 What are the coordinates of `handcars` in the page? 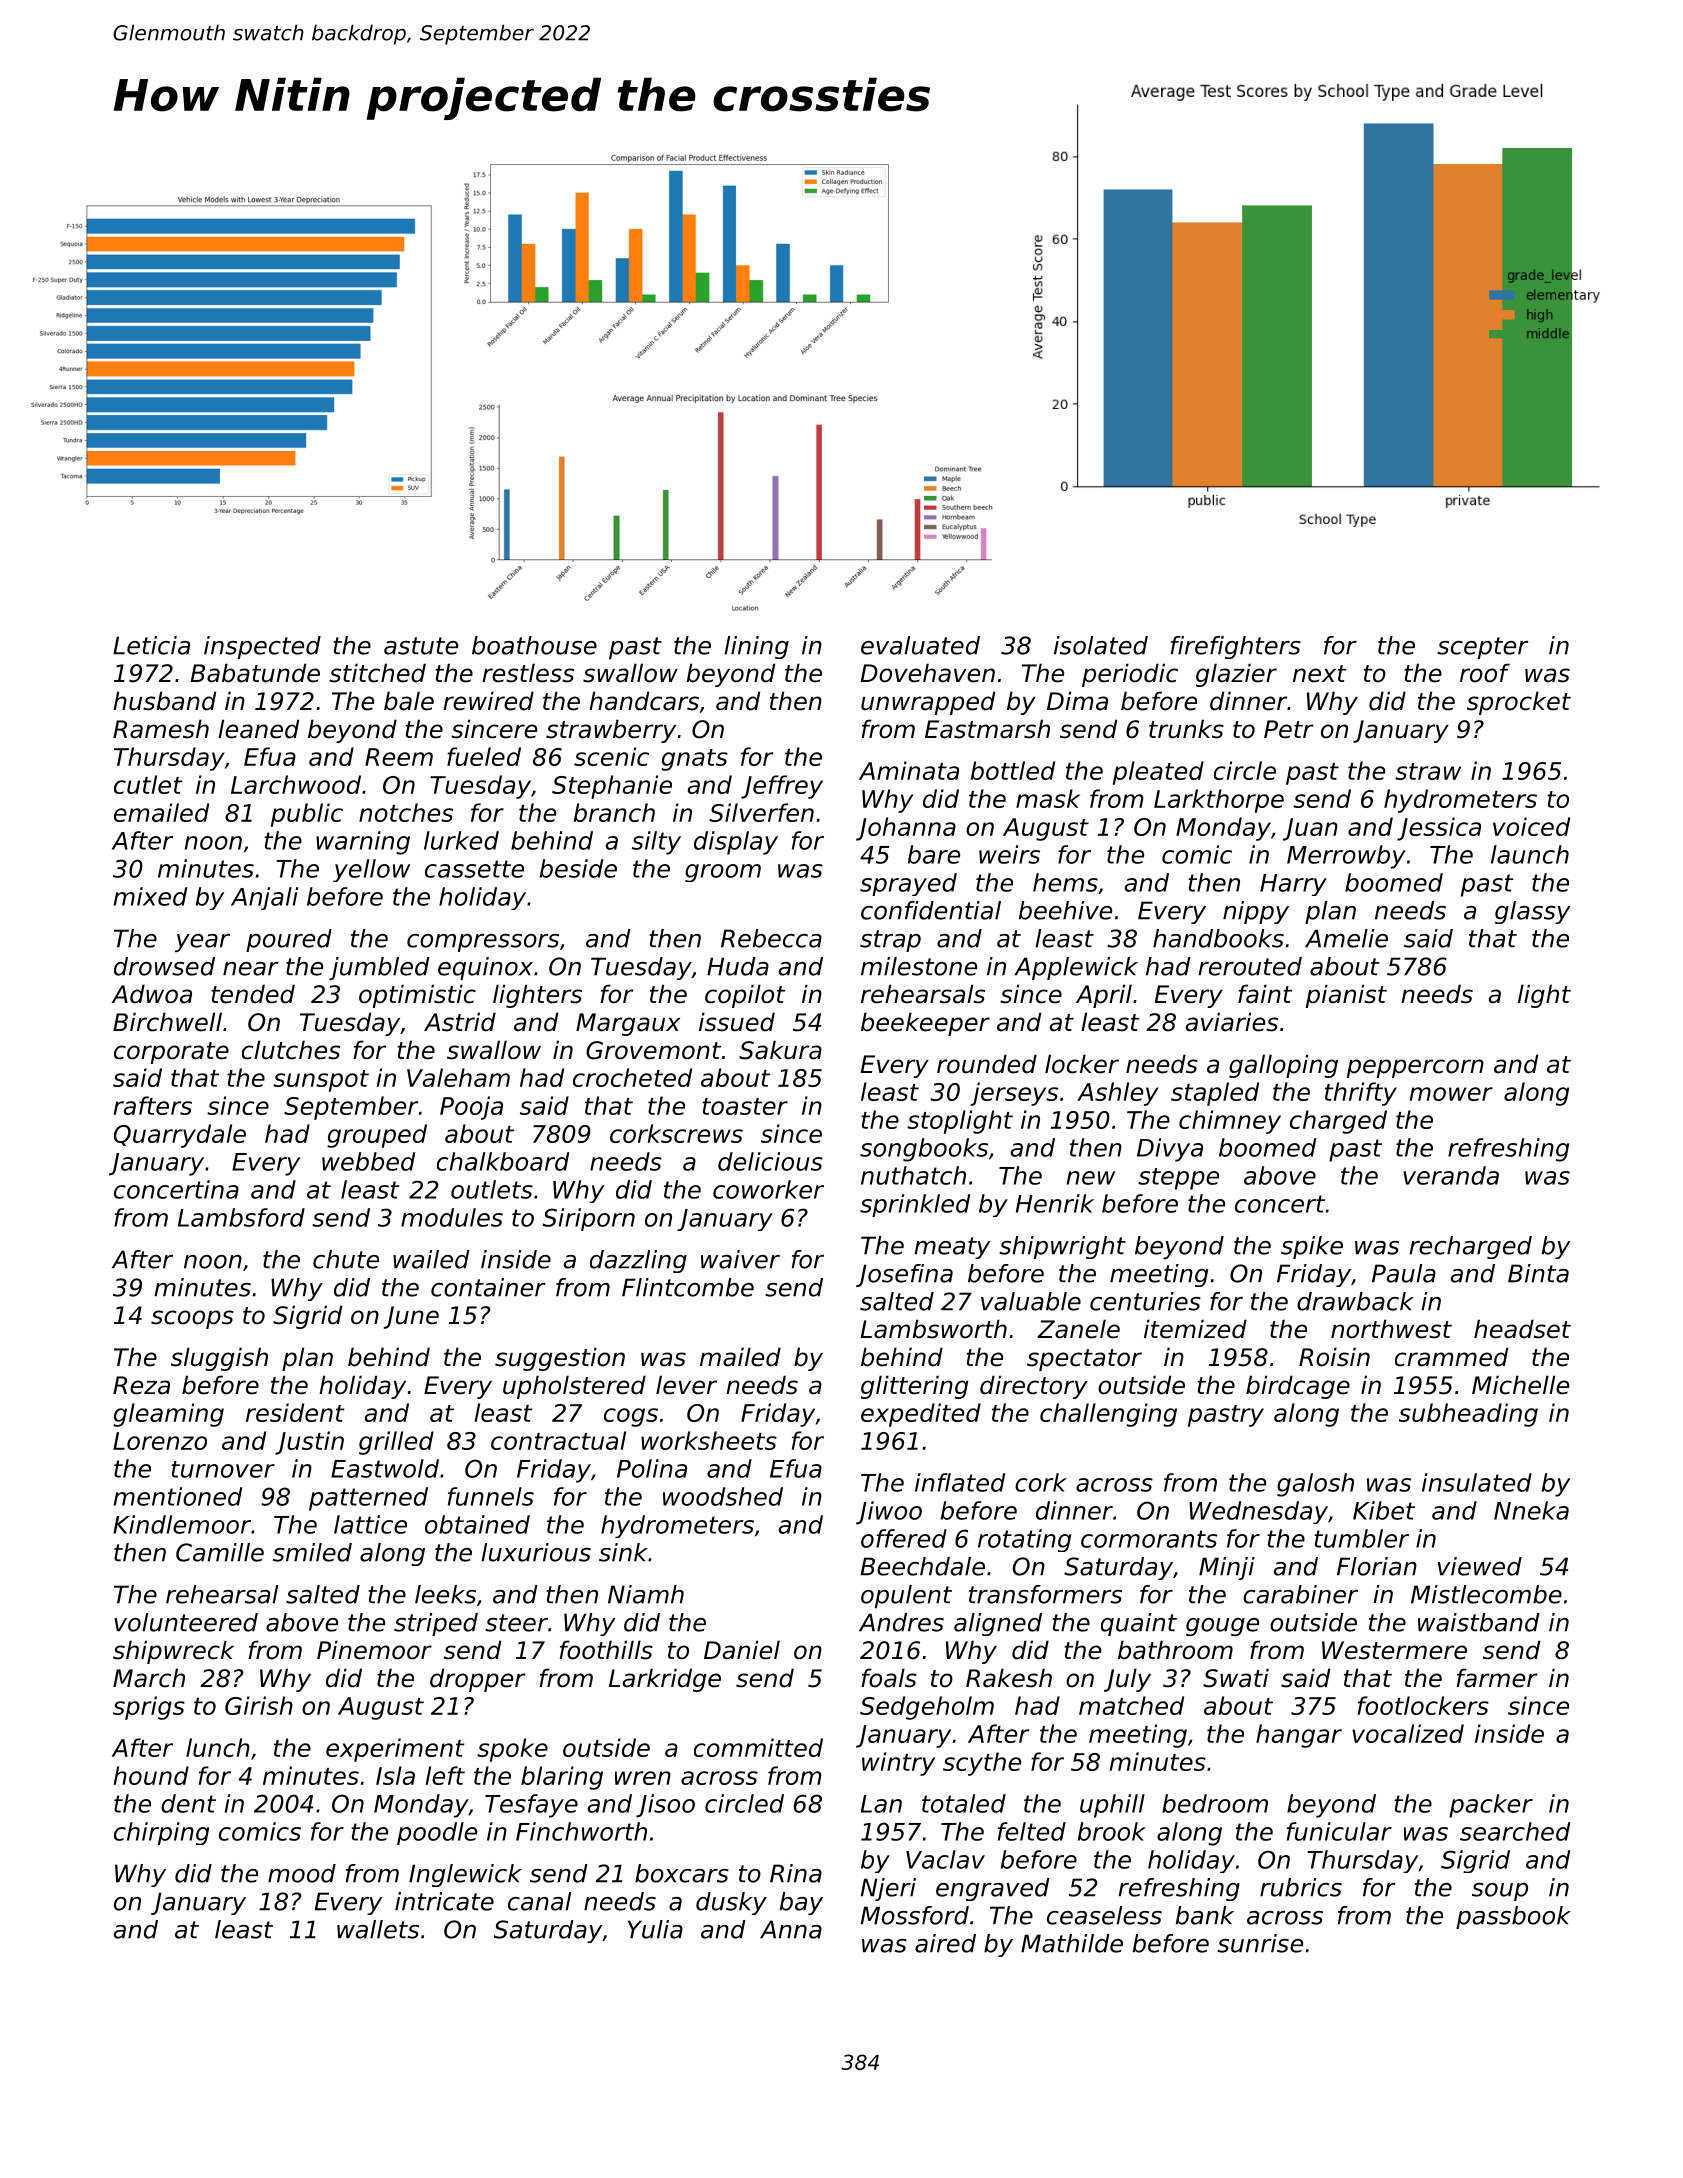 It's located at (644, 701).
